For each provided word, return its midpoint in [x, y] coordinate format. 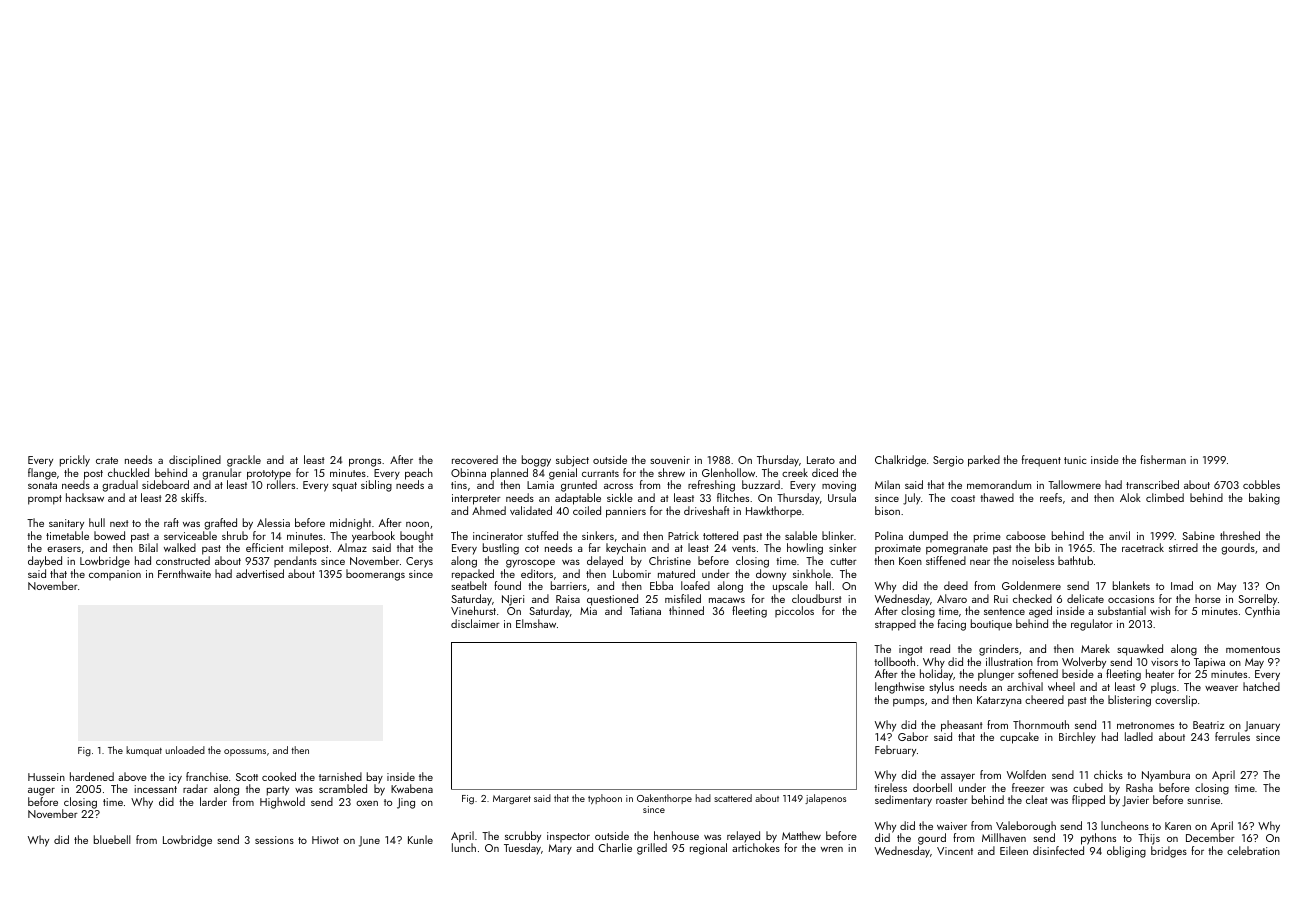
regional [708, 849]
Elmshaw [536, 623]
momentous [1253, 649]
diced [825, 472]
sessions [274, 840]
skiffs [192, 497]
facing [952, 625]
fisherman [1163, 459]
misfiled [683, 598]
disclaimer [475, 623]
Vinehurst [473, 610]
